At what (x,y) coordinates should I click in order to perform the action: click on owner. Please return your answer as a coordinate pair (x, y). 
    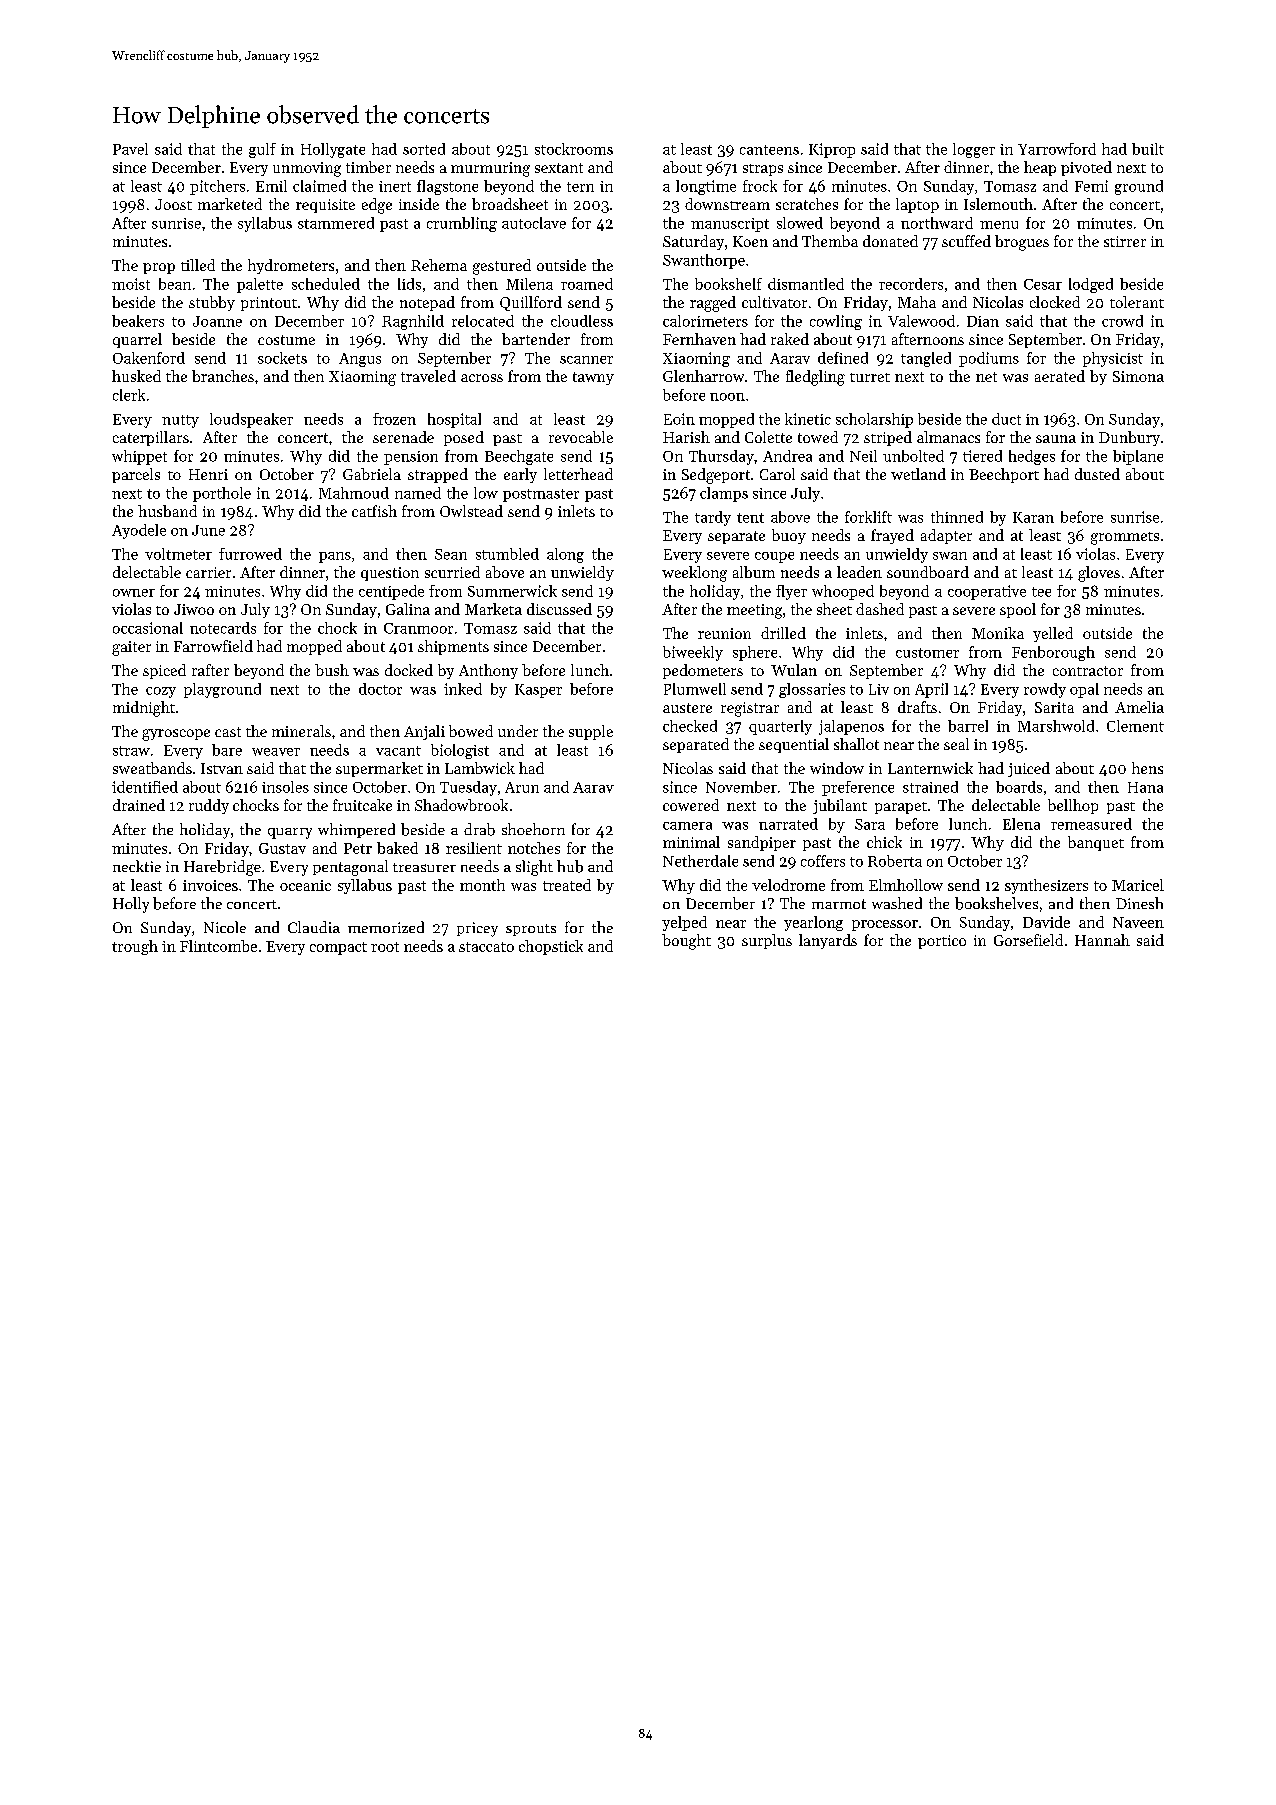
    Looking at the image, I should click on (134, 593).
